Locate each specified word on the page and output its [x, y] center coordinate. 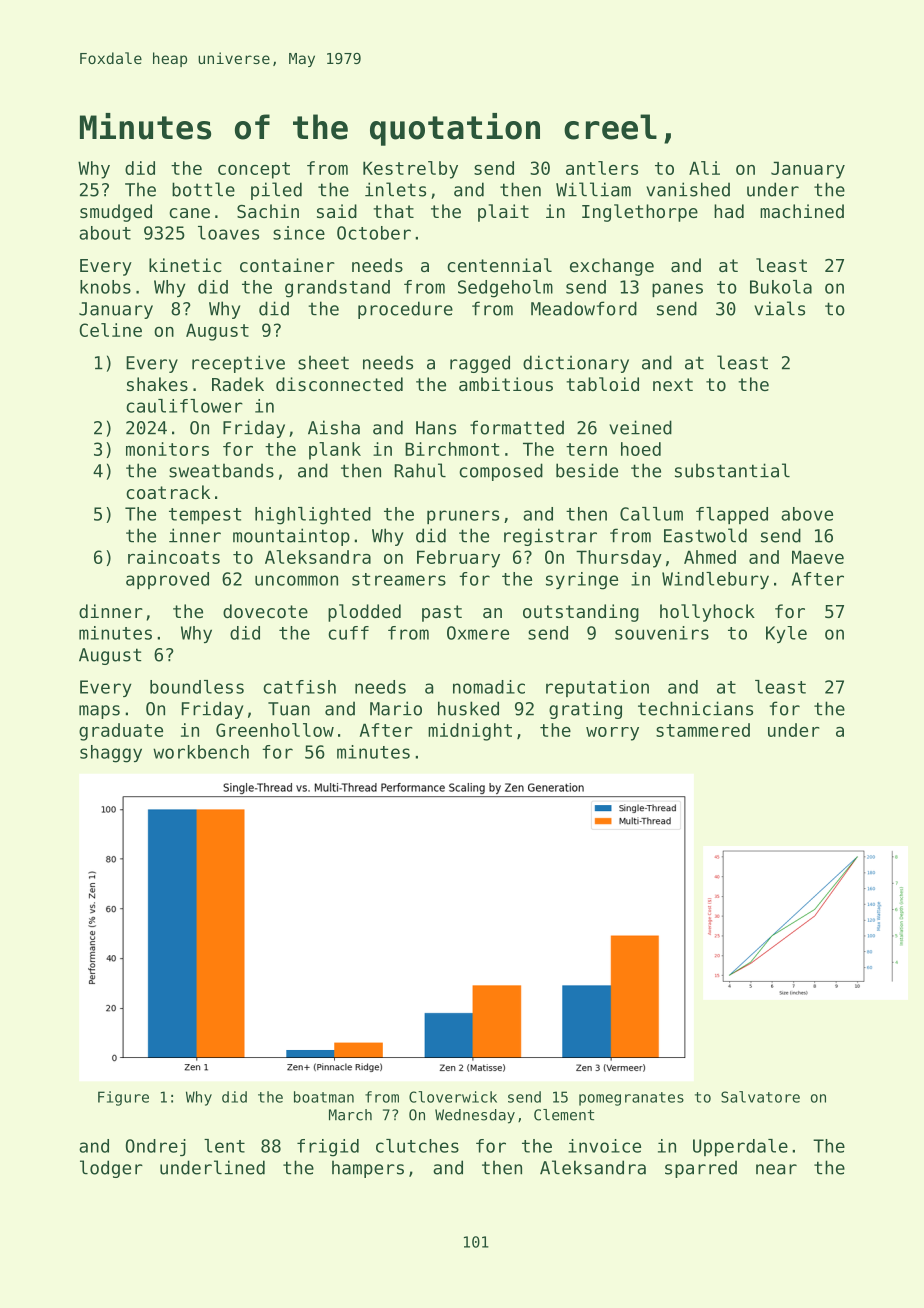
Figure [123, 1098]
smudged [116, 213]
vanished [688, 189]
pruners [463, 517]
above [807, 514]
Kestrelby [410, 170]
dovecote [265, 611]
